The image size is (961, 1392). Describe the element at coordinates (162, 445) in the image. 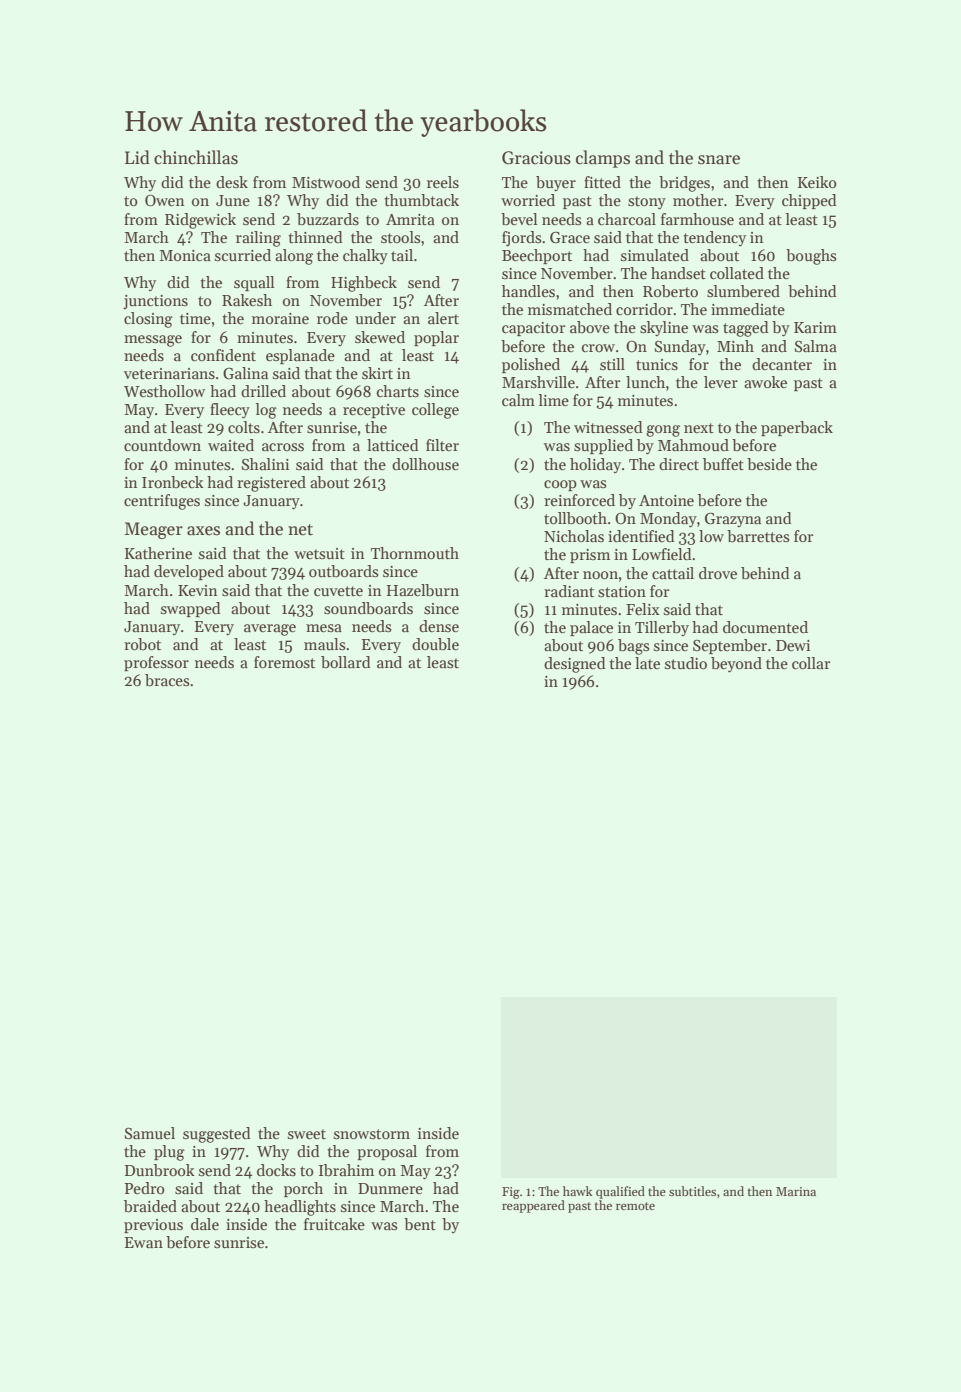

I see `countdown` at that location.
